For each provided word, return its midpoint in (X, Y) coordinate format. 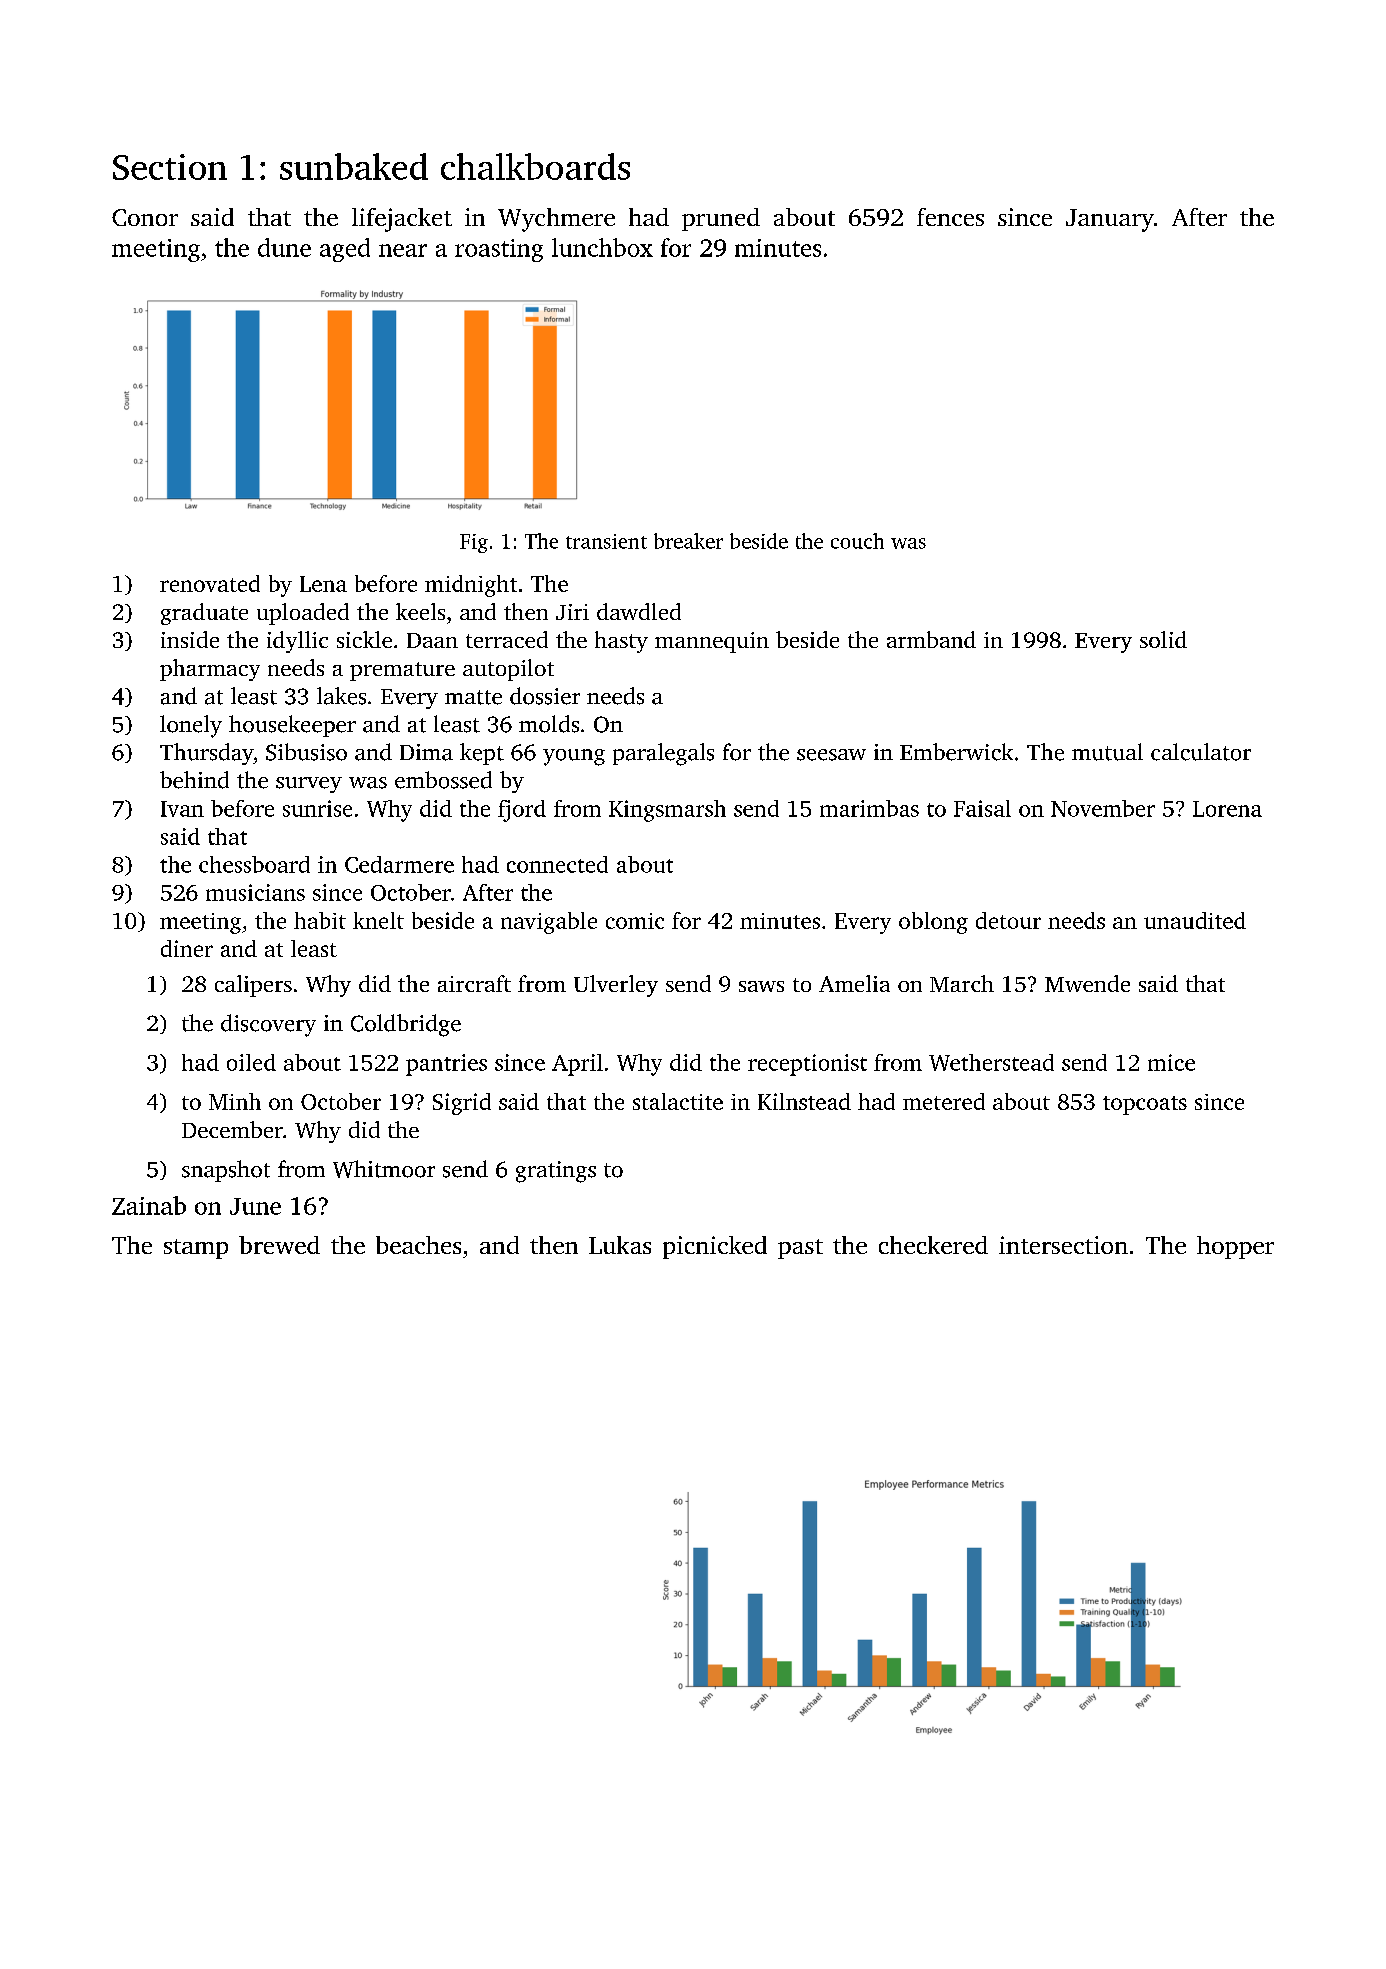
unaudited (1195, 920)
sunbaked (354, 166)
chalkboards (535, 166)
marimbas (869, 808)
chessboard (254, 864)
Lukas (620, 1245)
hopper (1235, 1247)
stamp (196, 1249)
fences (950, 217)
